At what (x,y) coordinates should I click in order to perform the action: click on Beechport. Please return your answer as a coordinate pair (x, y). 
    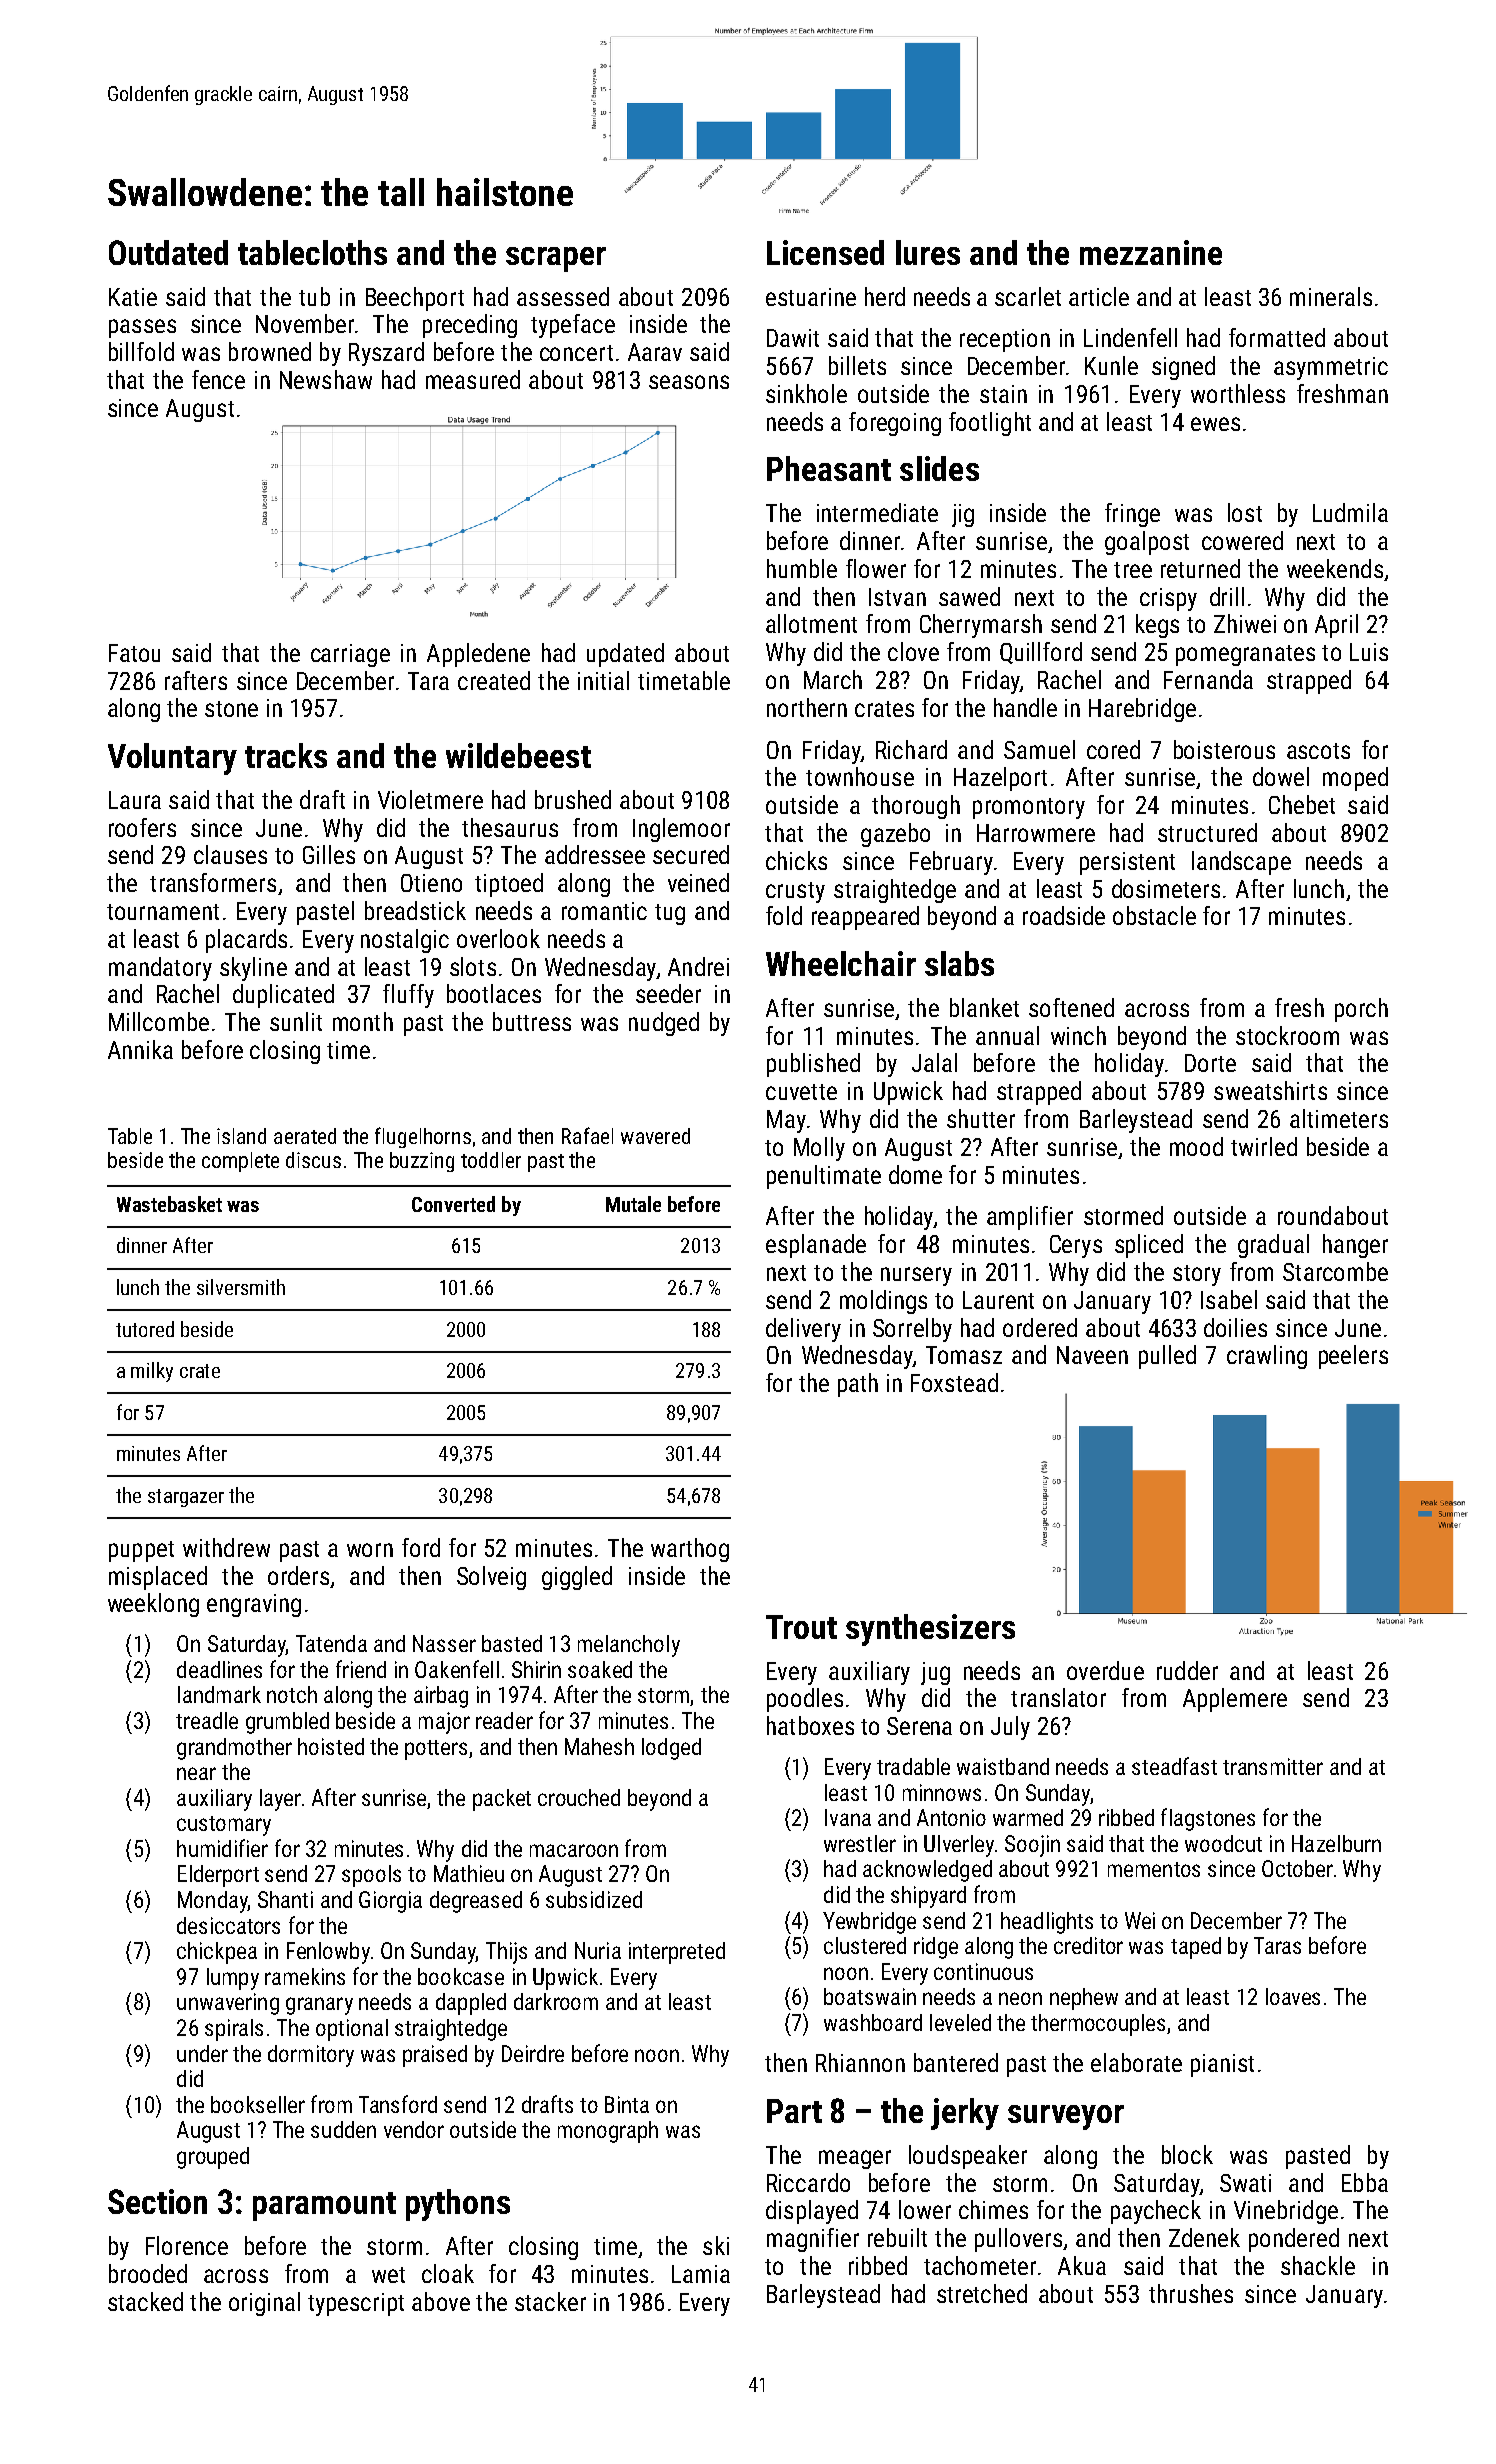
    Looking at the image, I should click on (415, 299).
